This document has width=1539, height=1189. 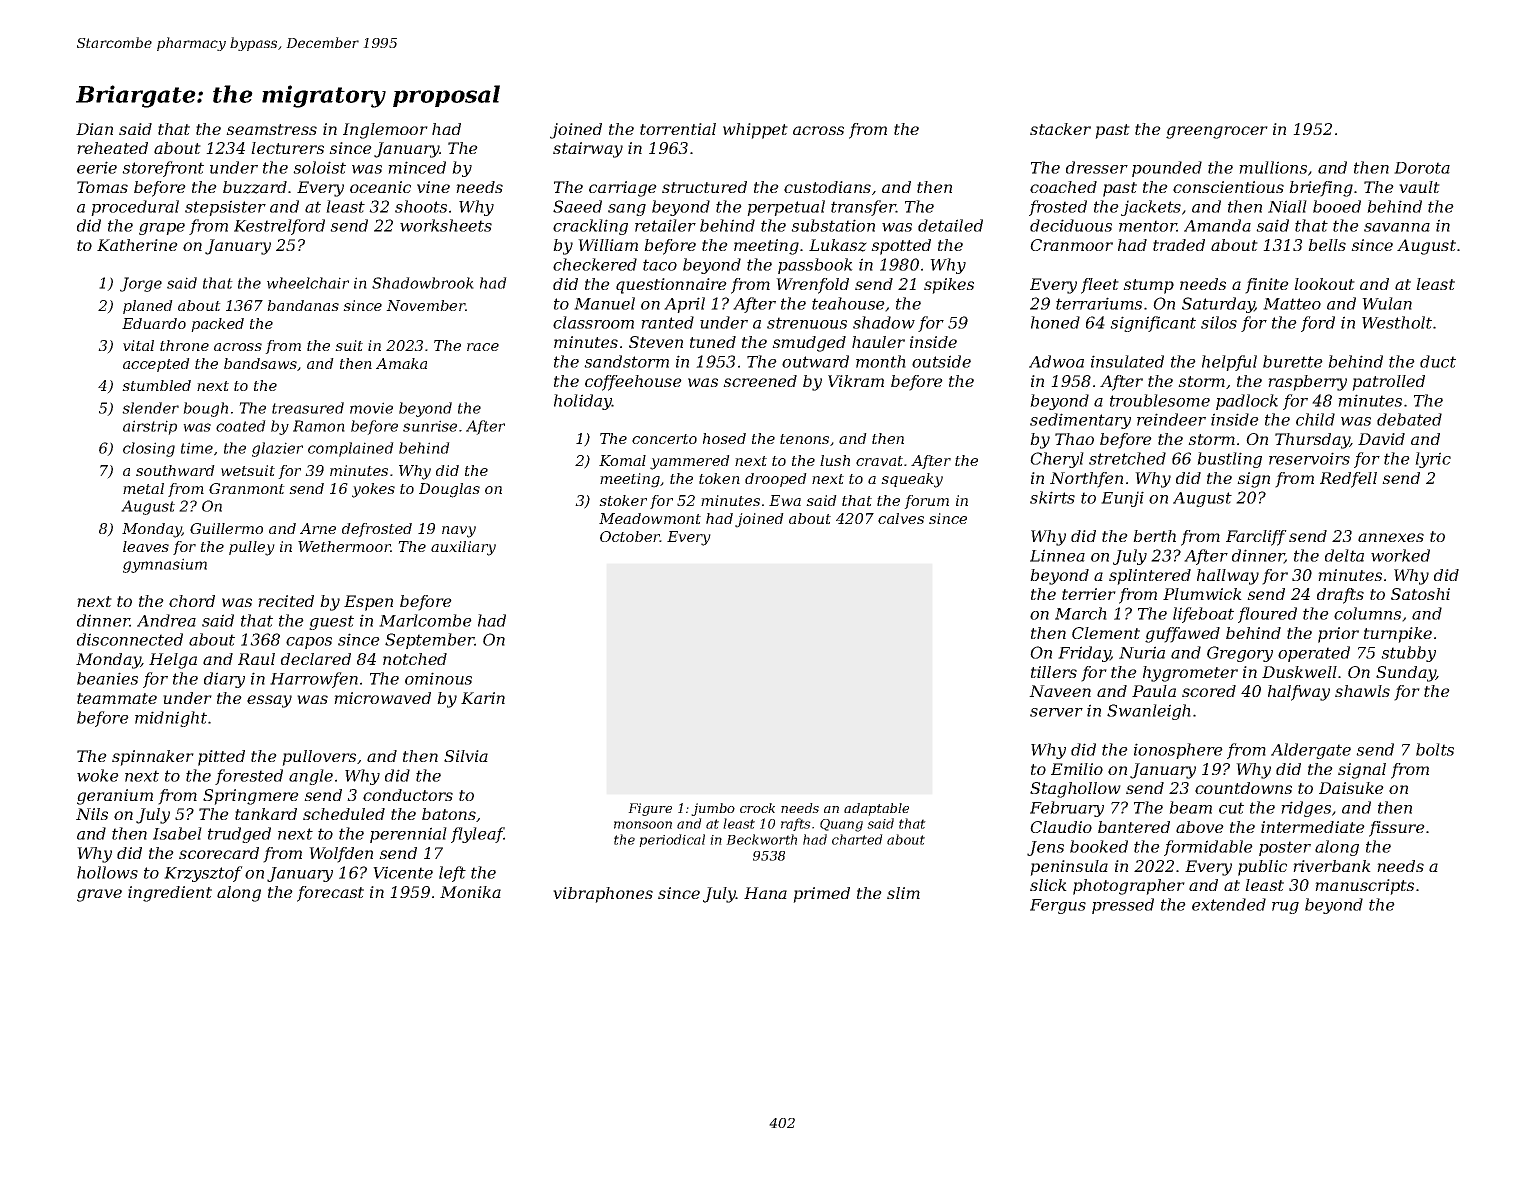 What do you see at coordinates (1321, 189) in the document?
I see `briefing` at bounding box center [1321, 189].
